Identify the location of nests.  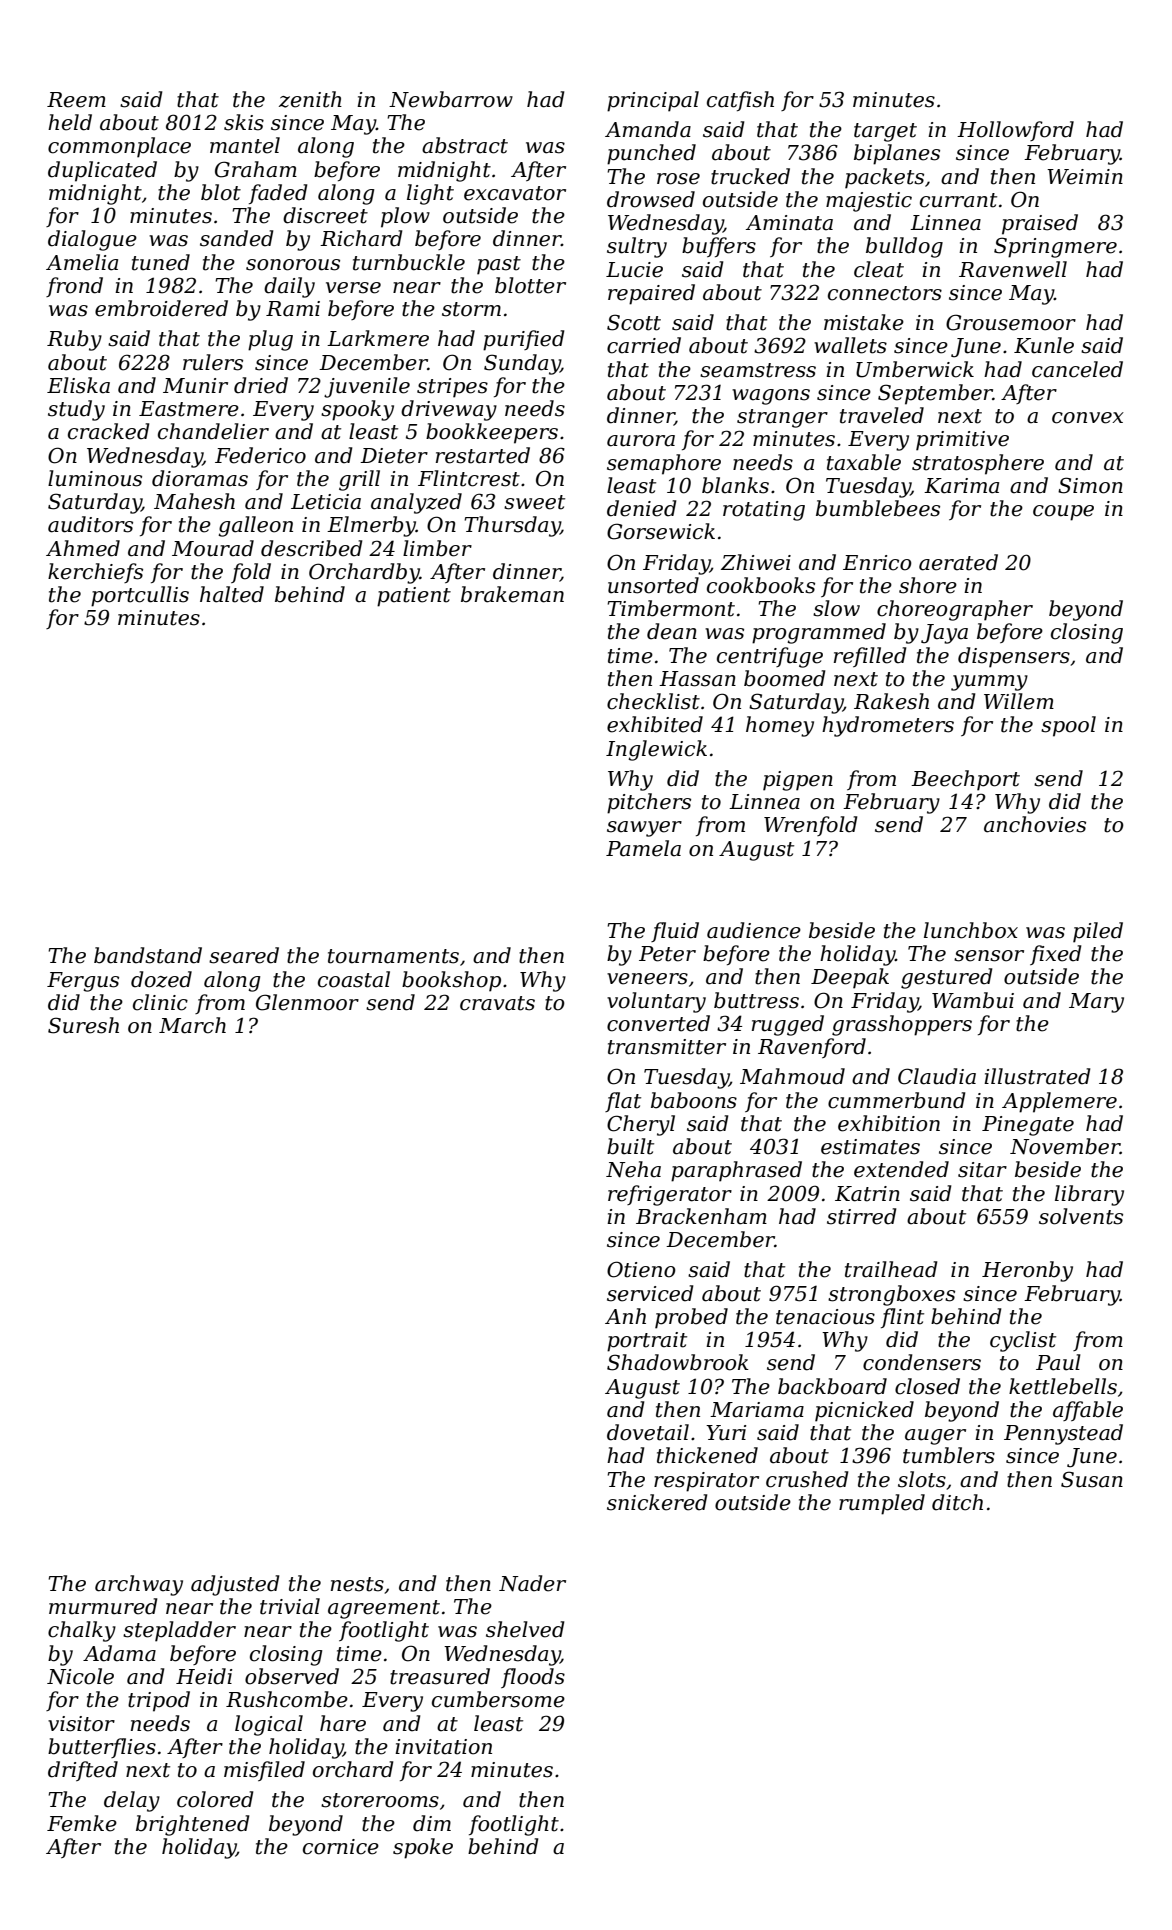
(357, 1584).
